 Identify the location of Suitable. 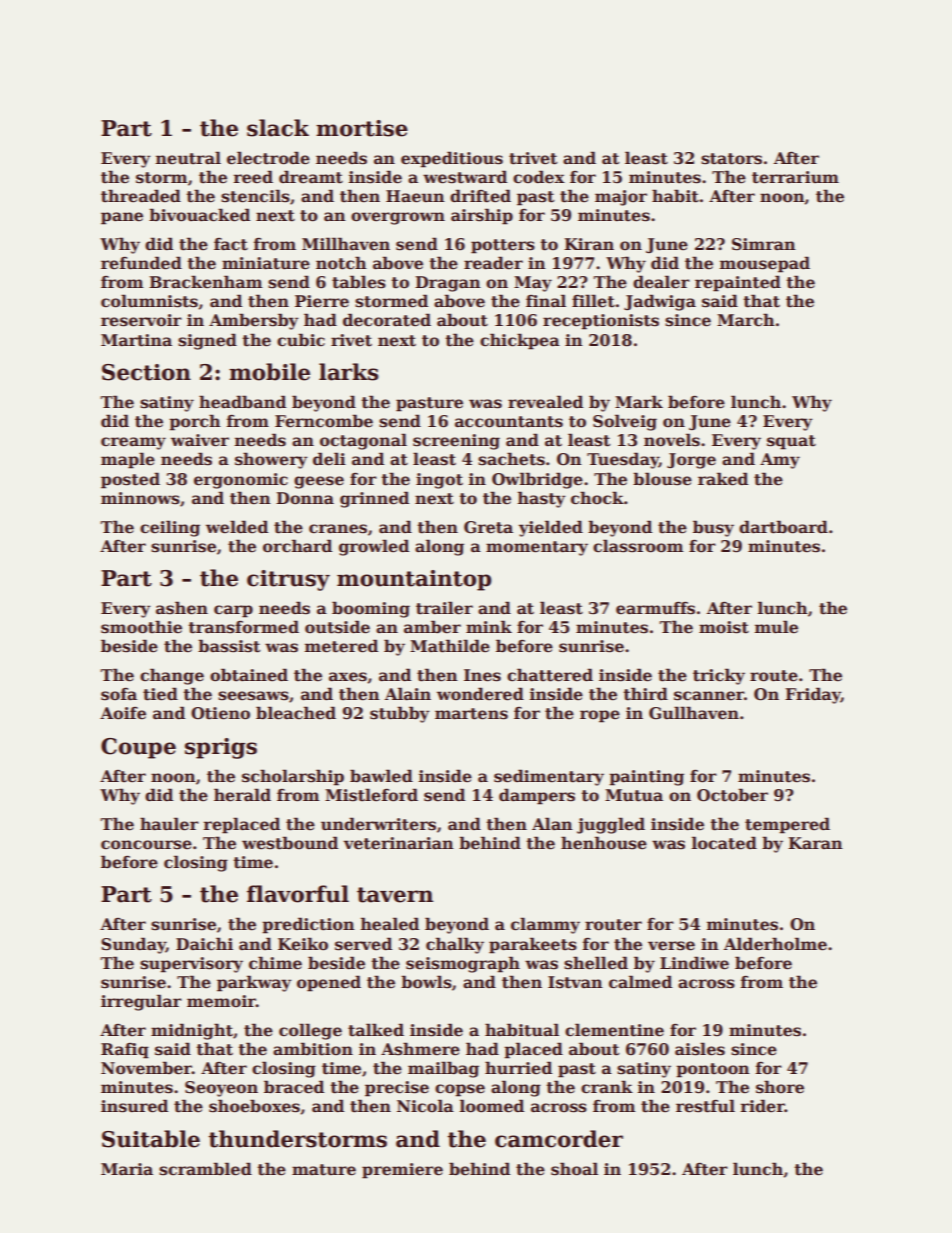
(151, 1139).
